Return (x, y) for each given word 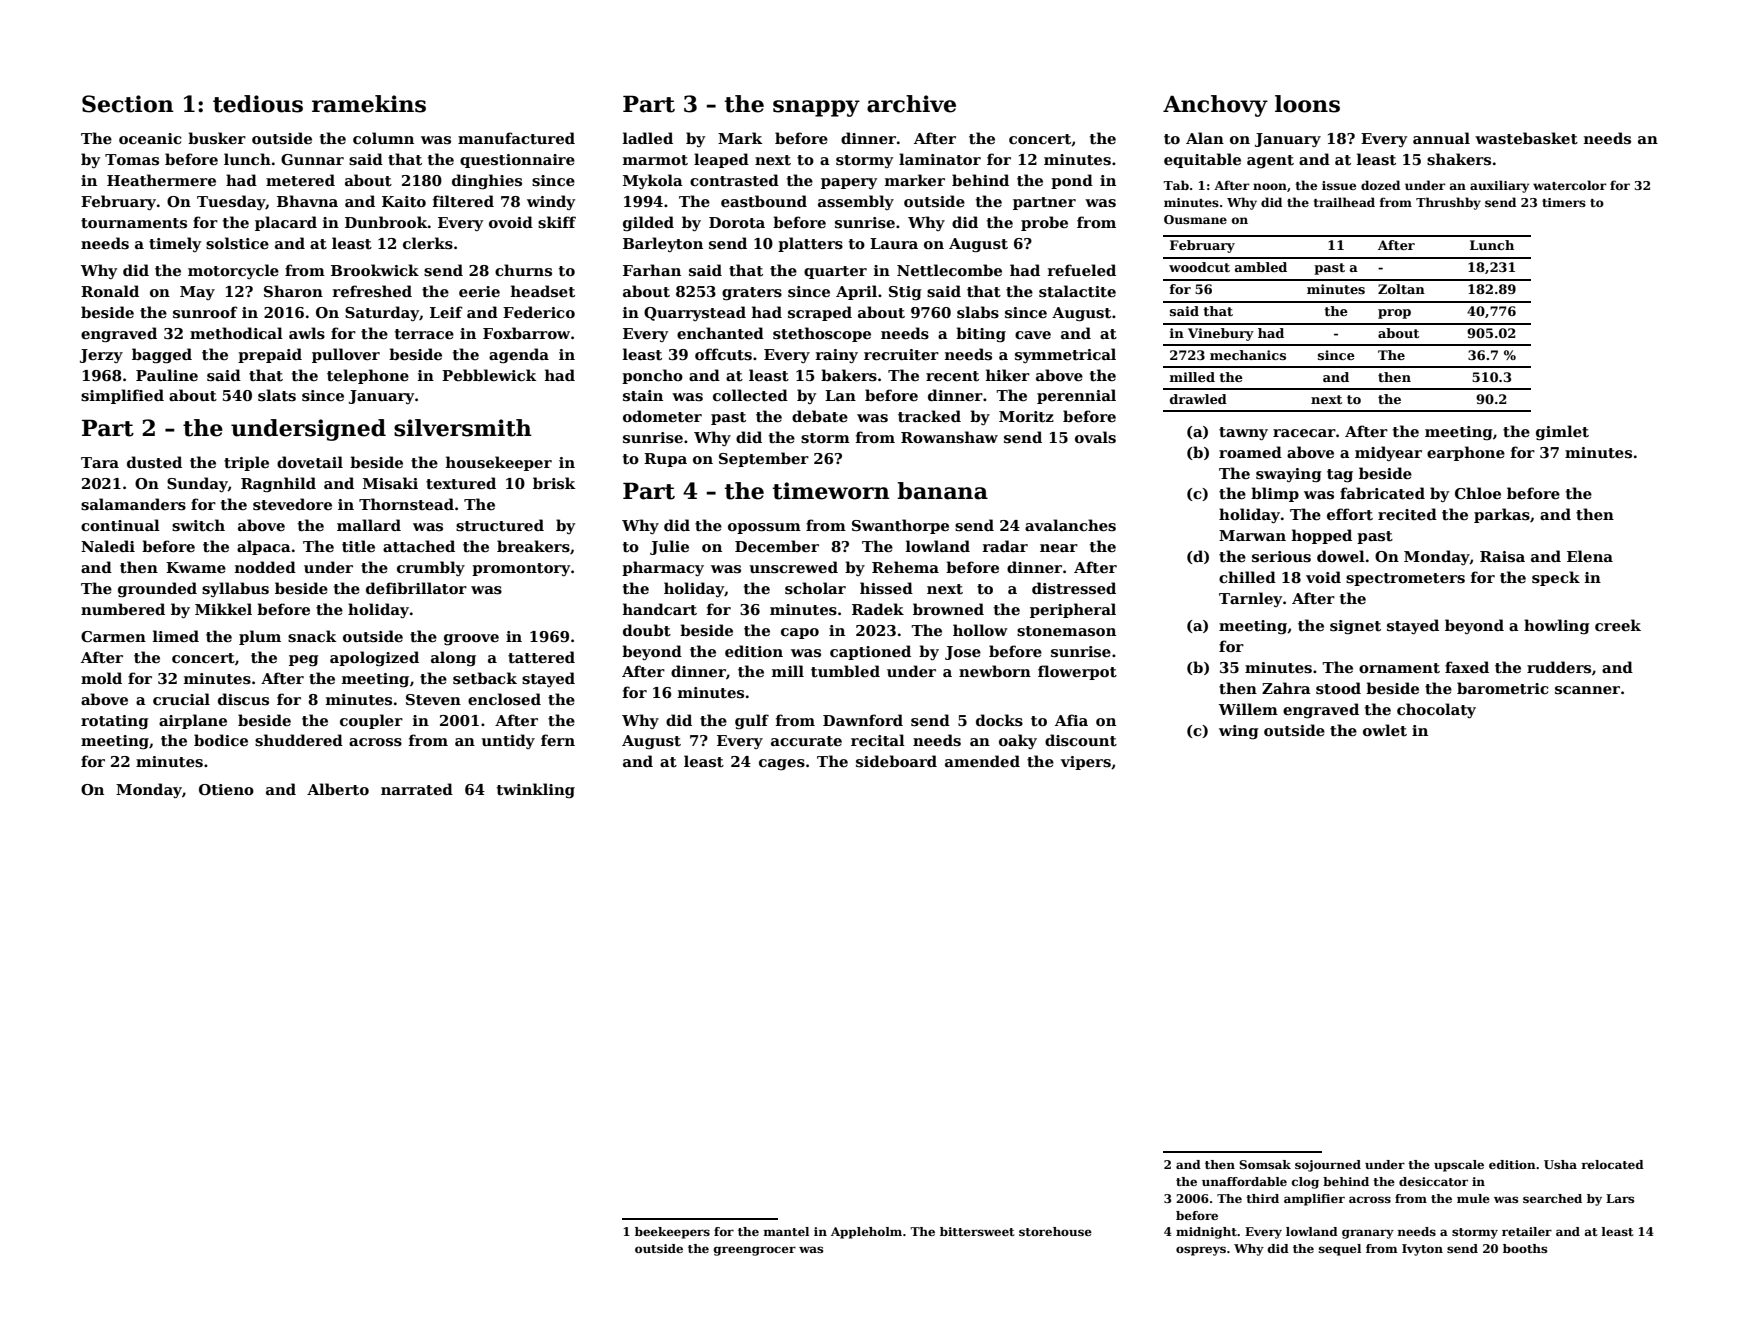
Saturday (382, 313)
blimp (1275, 494)
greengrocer (755, 1251)
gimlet (1562, 432)
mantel (786, 1231)
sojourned (1328, 1166)
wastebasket (1526, 138)
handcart (660, 609)
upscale (1459, 1166)
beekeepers (672, 1233)
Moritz (1026, 416)
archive (911, 104)
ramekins (369, 104)
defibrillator (416, 588)
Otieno (226, 789)
